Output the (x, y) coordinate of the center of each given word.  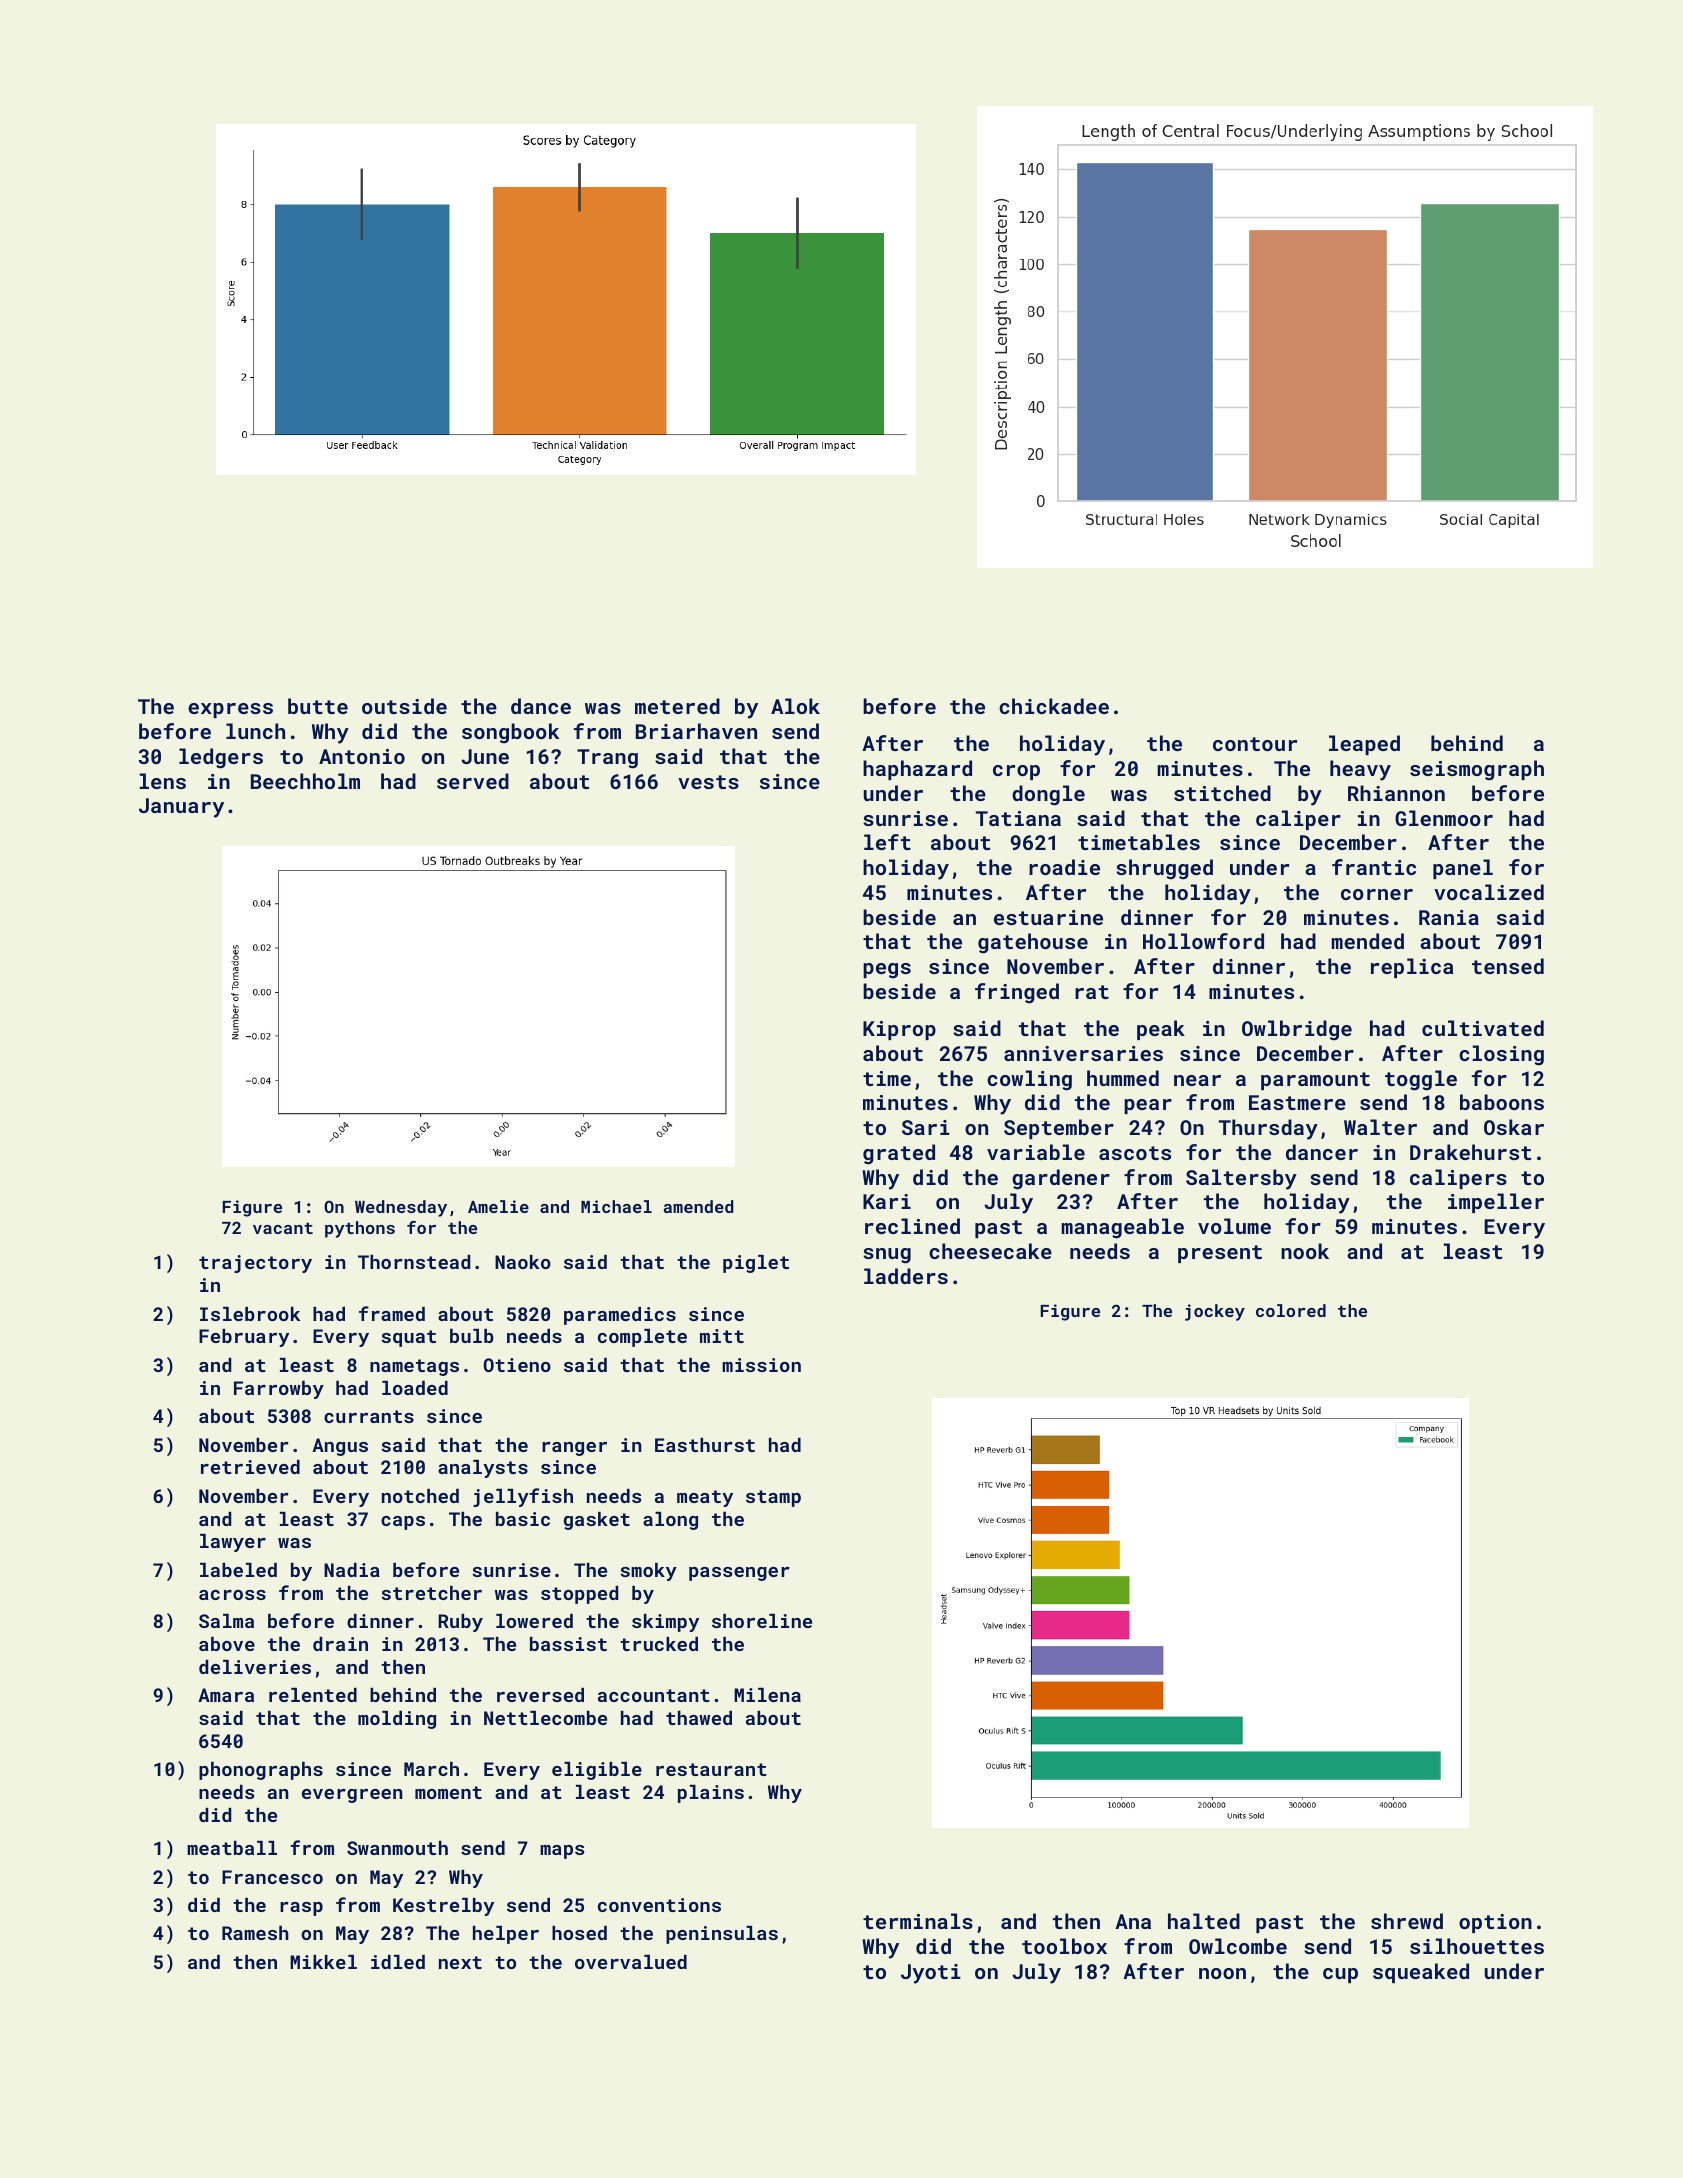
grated (899, 1154)
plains (711, 1794)
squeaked (1421, 1973)
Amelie (498, 1206)
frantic (1374, 867)
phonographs (261, 1771)
